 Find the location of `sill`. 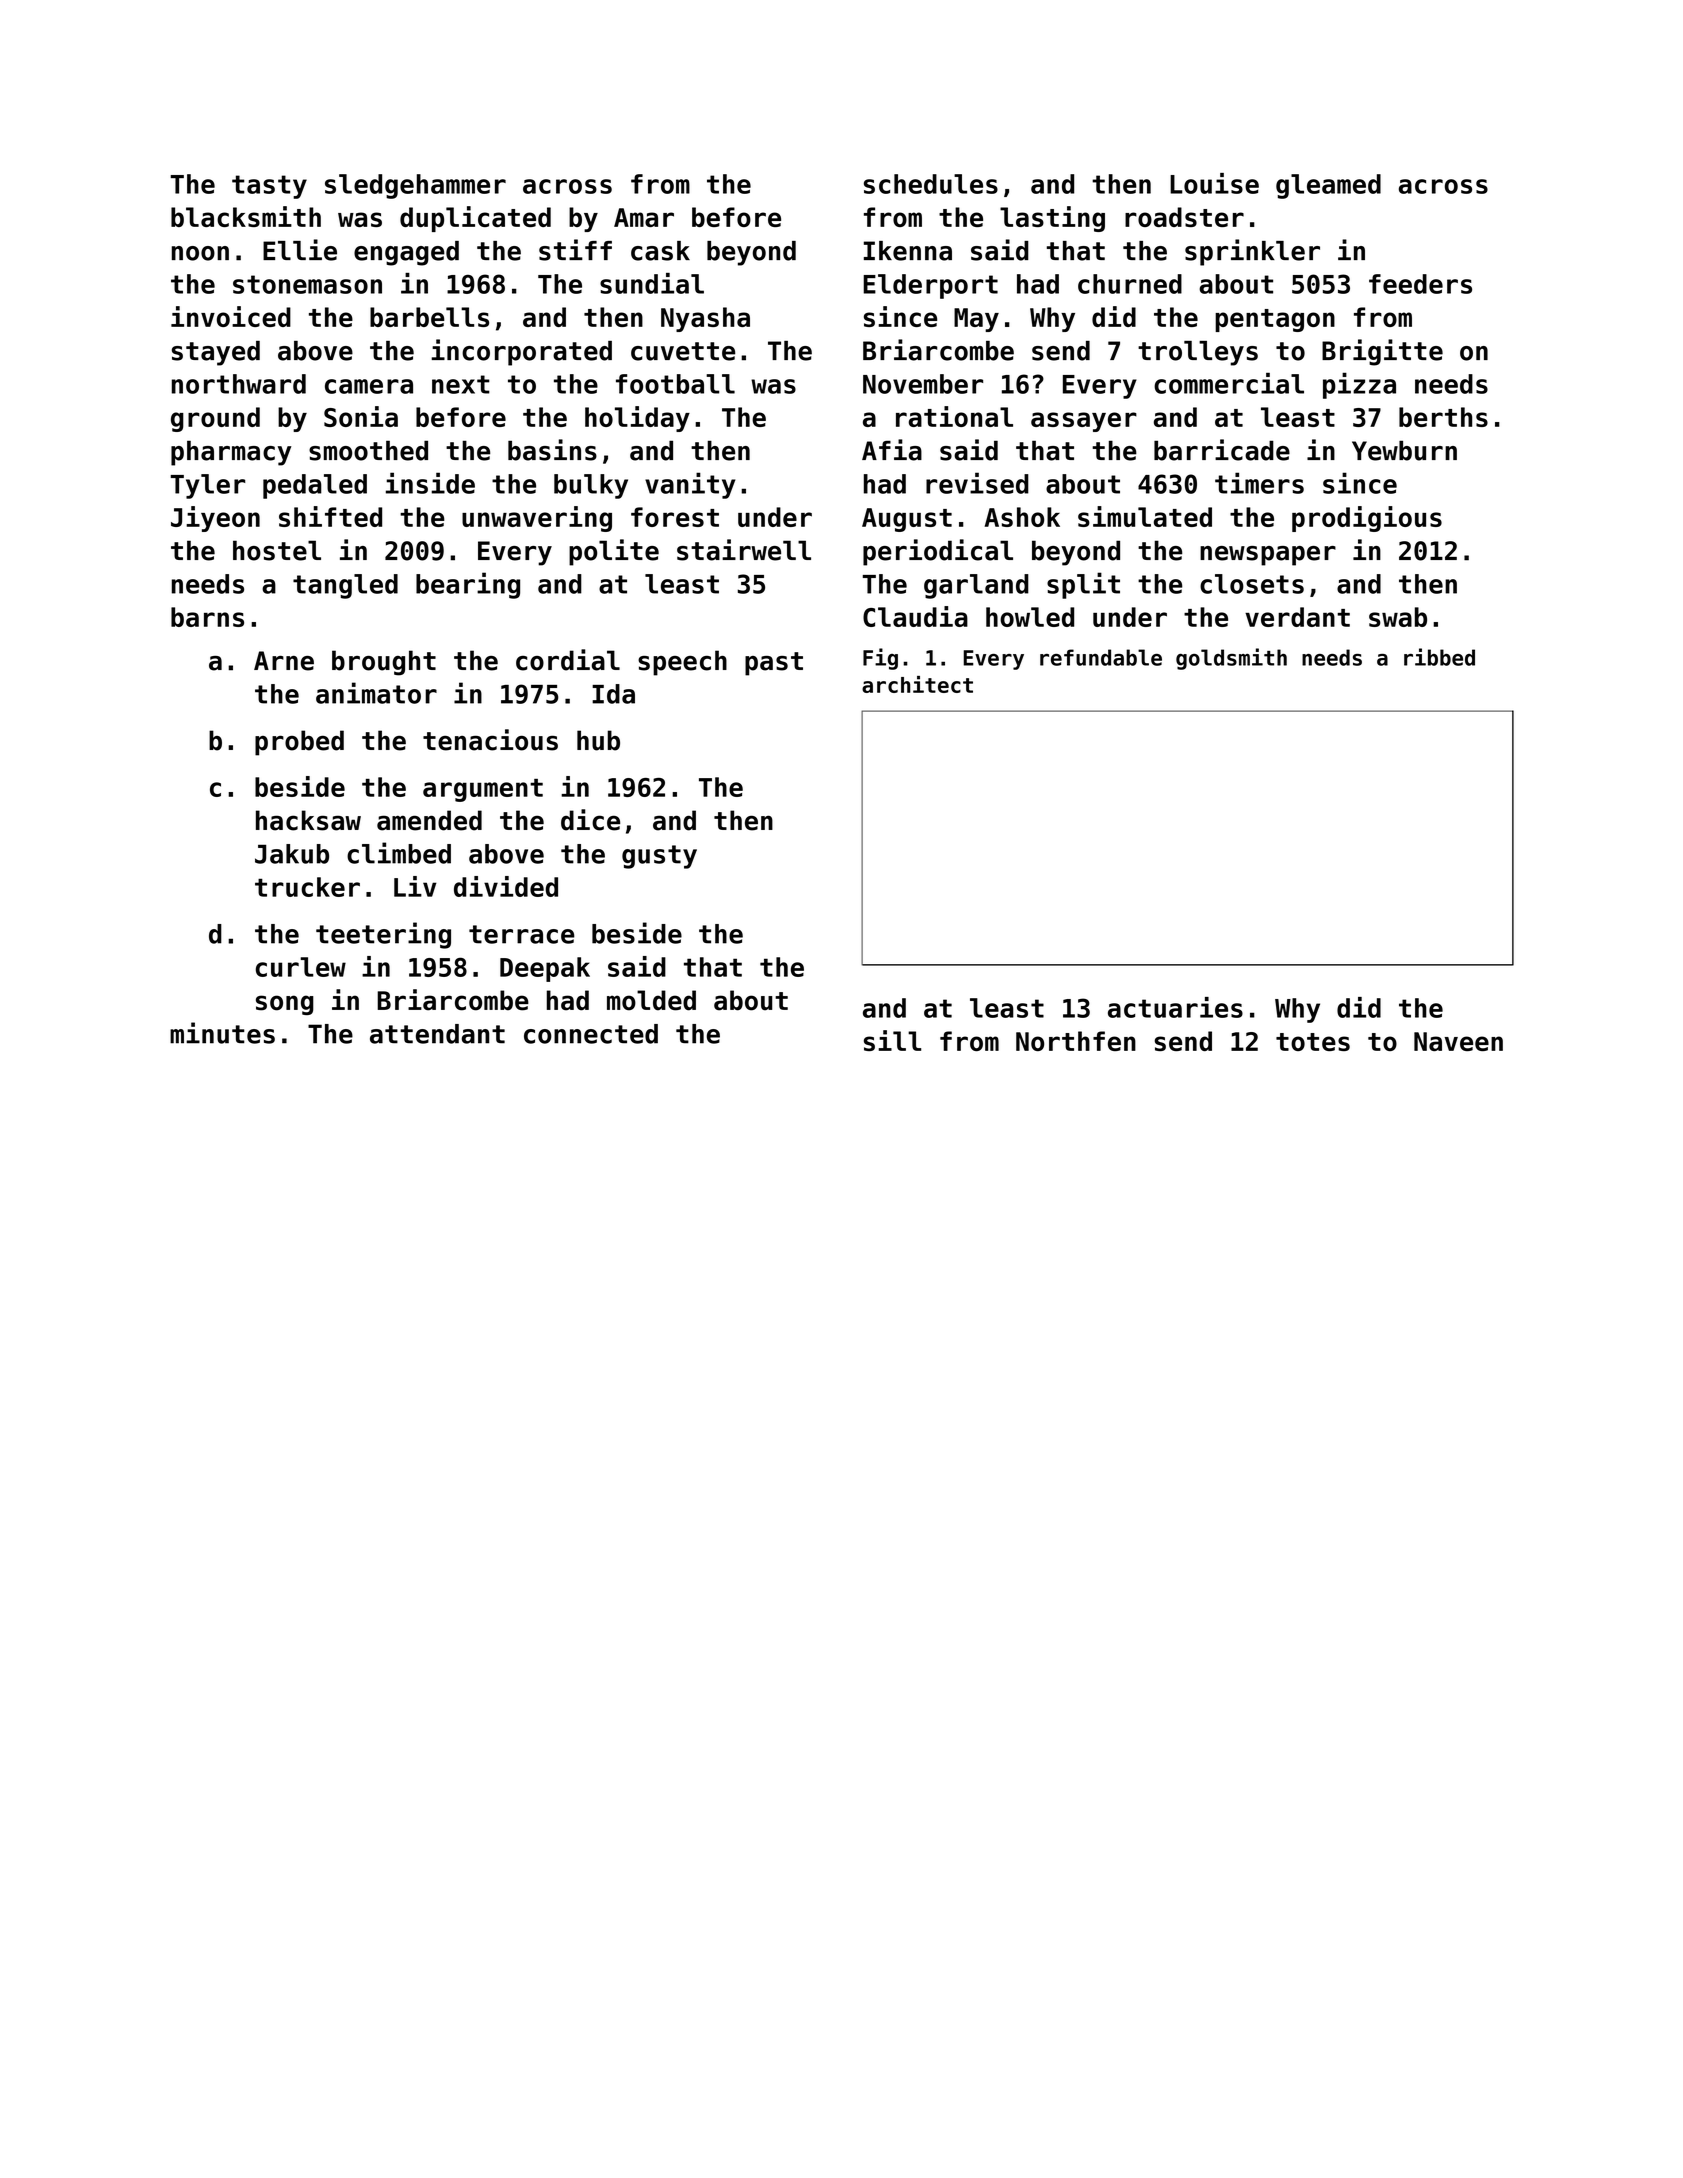

sill is located at coordinates (892, 1040).
